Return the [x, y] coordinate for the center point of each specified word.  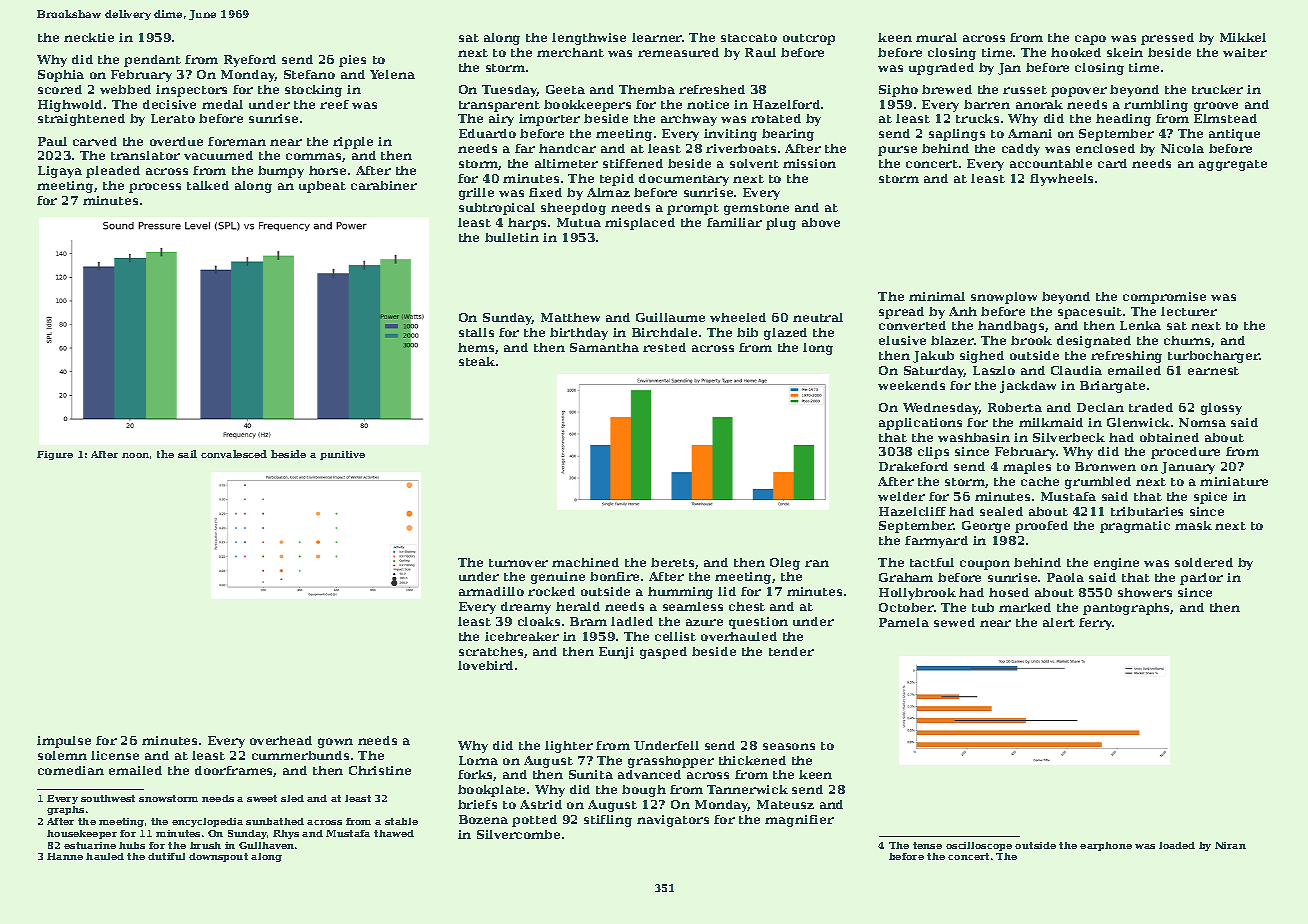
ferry [1096, 624]
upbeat [322, 187]
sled [292, 798]
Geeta [565, 89]
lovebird [485, 665]
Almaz [608, 192]
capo [1090, 40]
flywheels [1061, 180]
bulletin [512, 237]
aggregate [1233, 165]
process [155, 188]
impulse [64, 742]
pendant [152, 61]
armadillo [491, 591]
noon [135, 455]
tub [983, 607]
